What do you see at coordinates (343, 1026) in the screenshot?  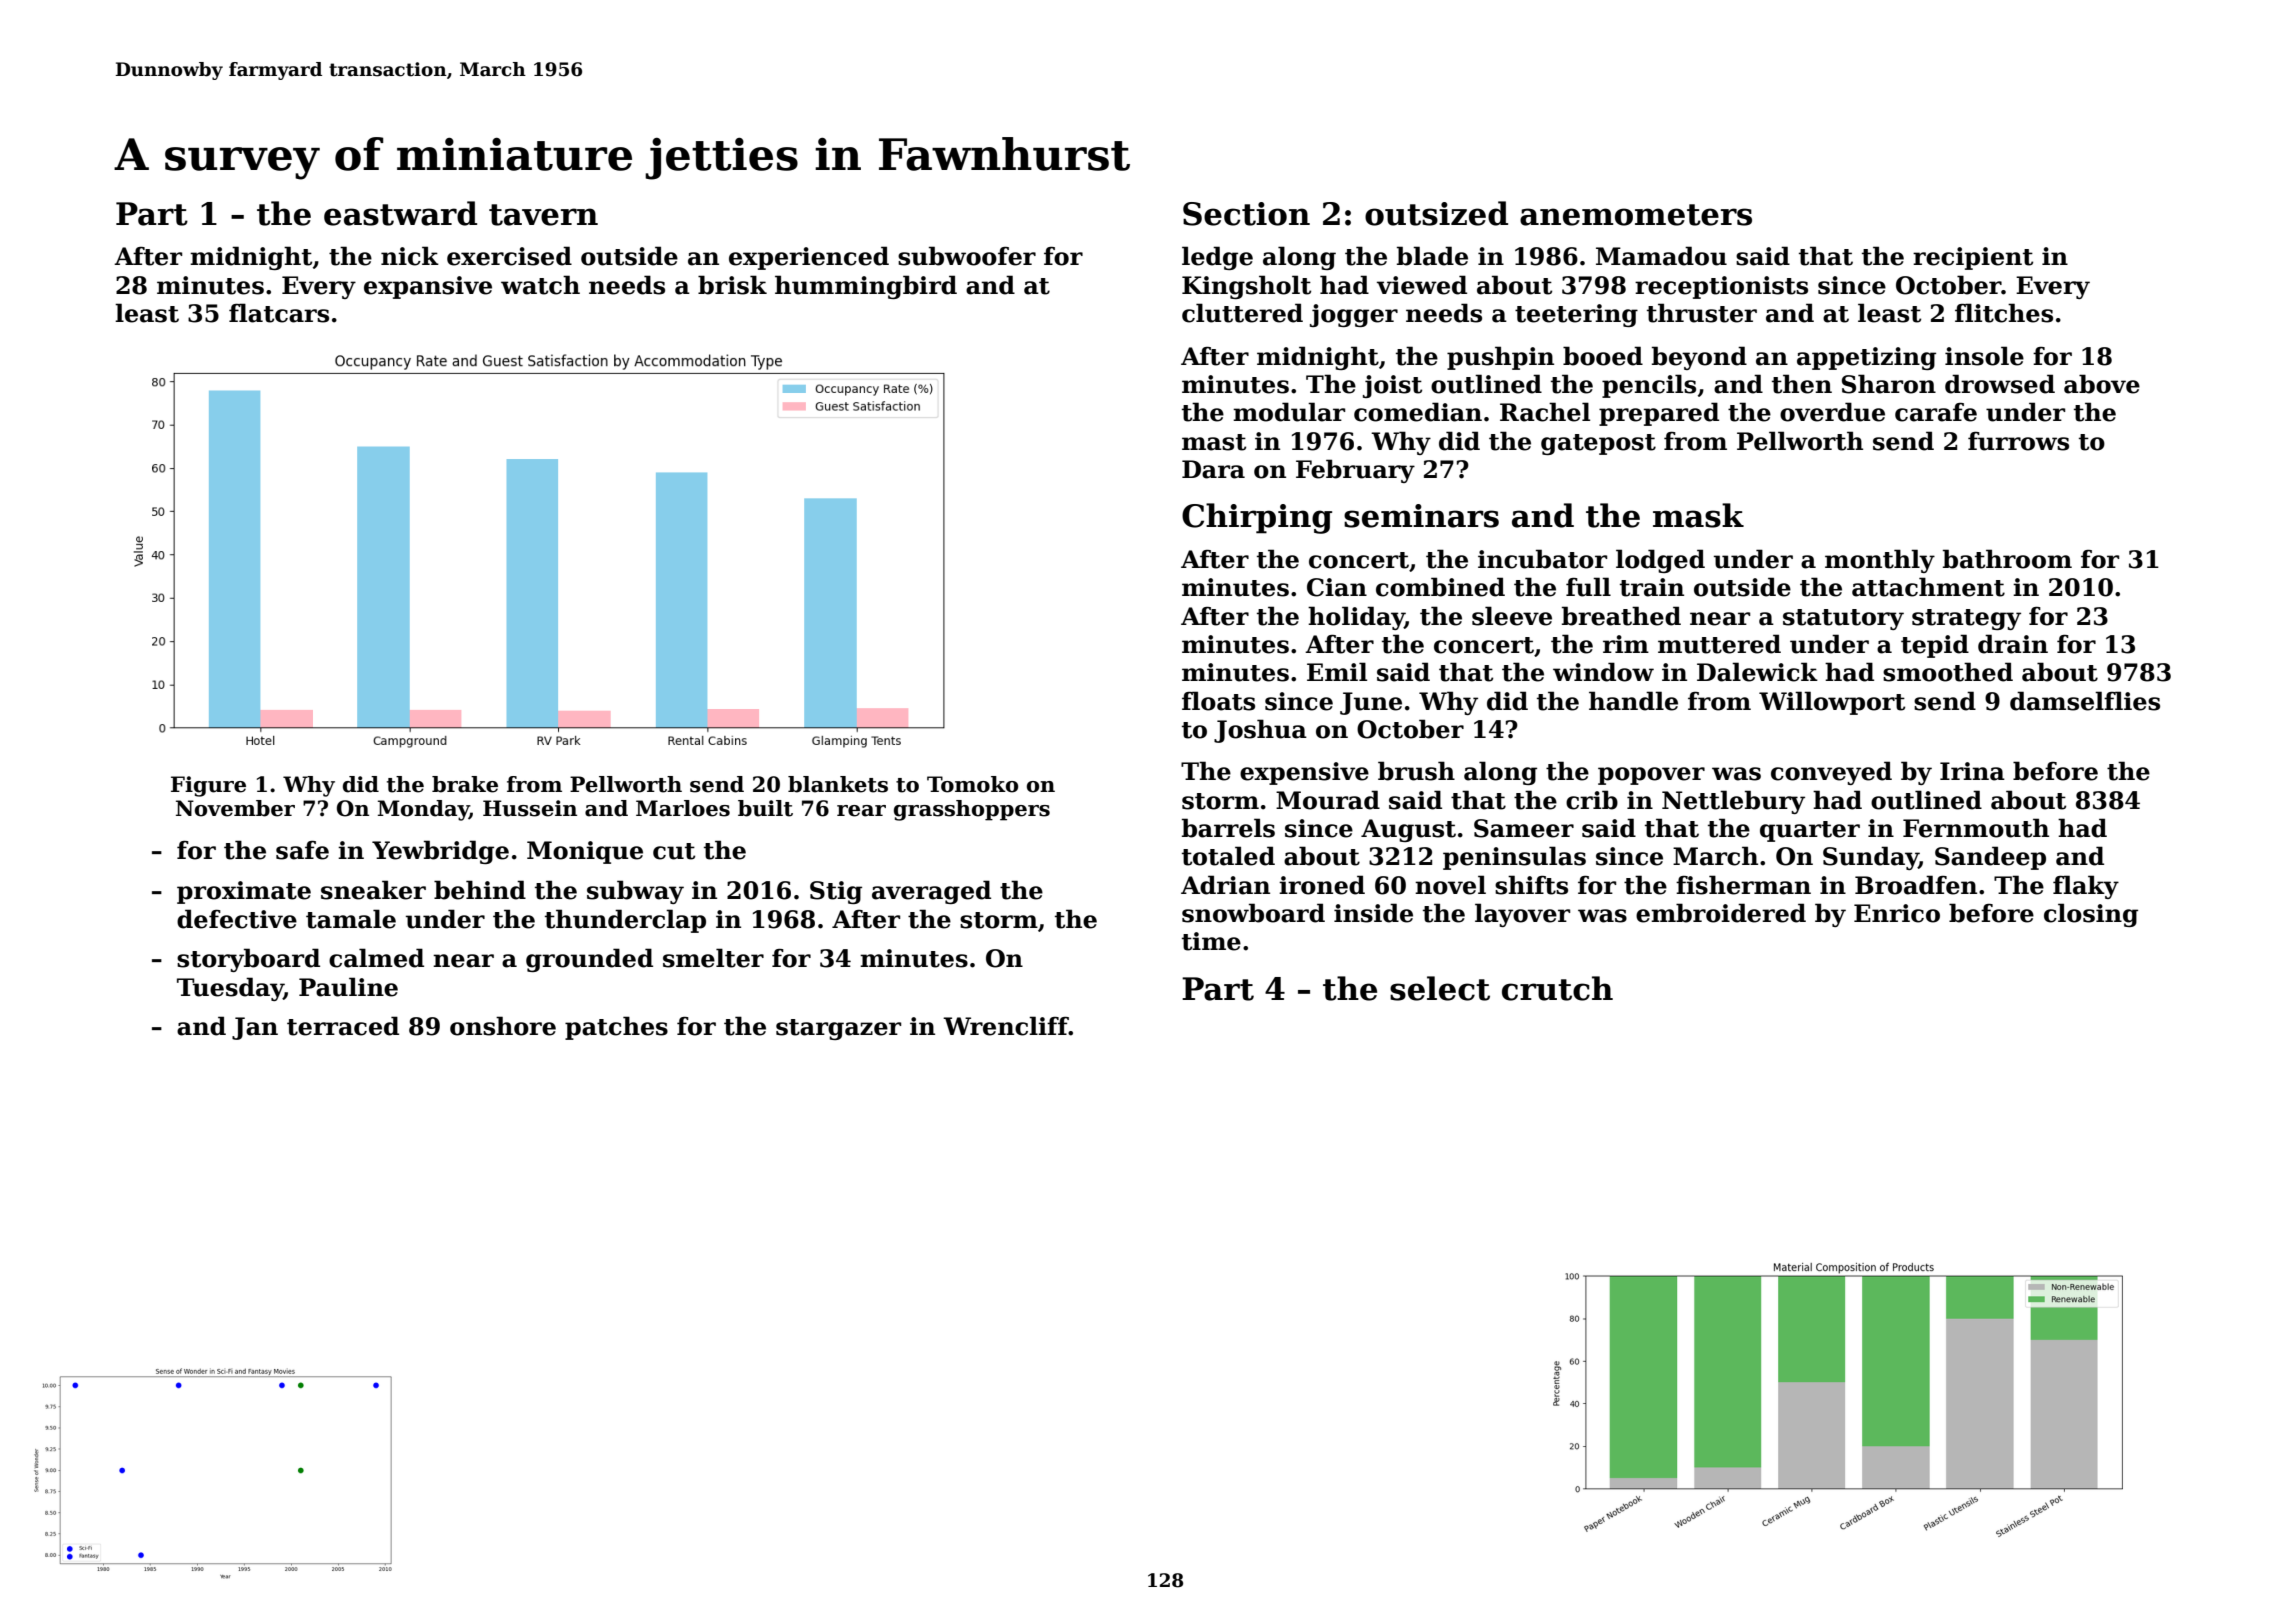 I see `terraced` at bounding box center [343, 1026].
